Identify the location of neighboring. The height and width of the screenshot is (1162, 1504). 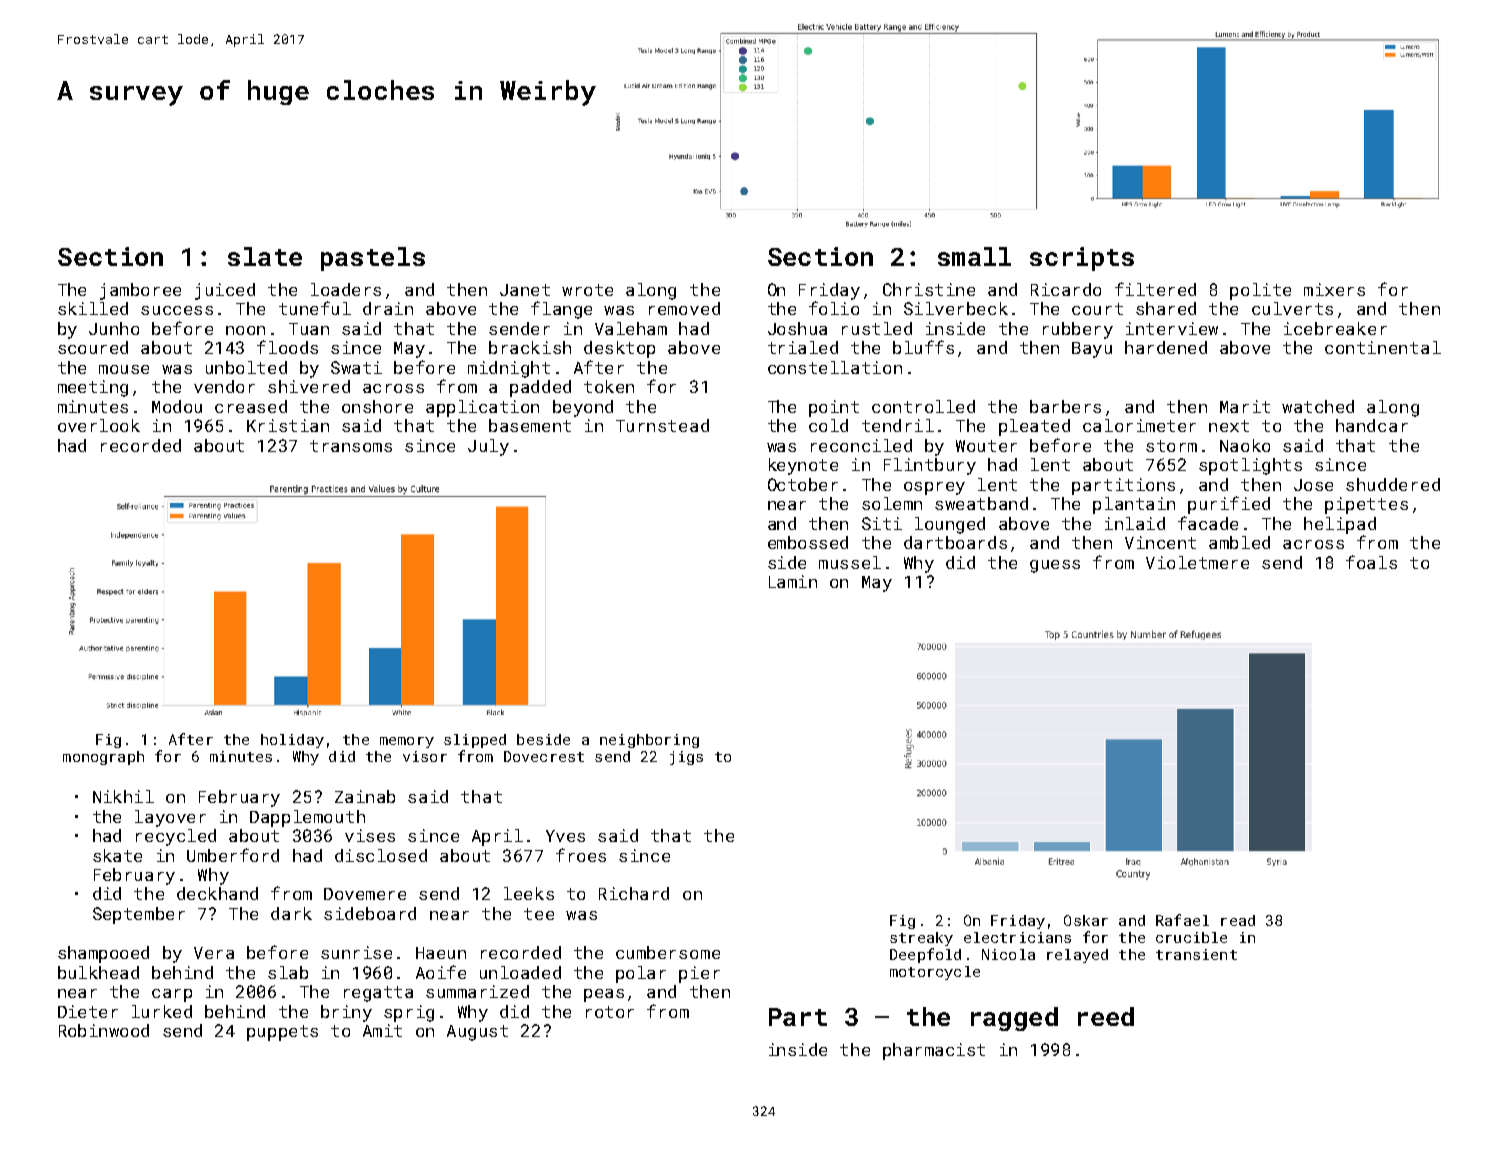
(649, 741).
